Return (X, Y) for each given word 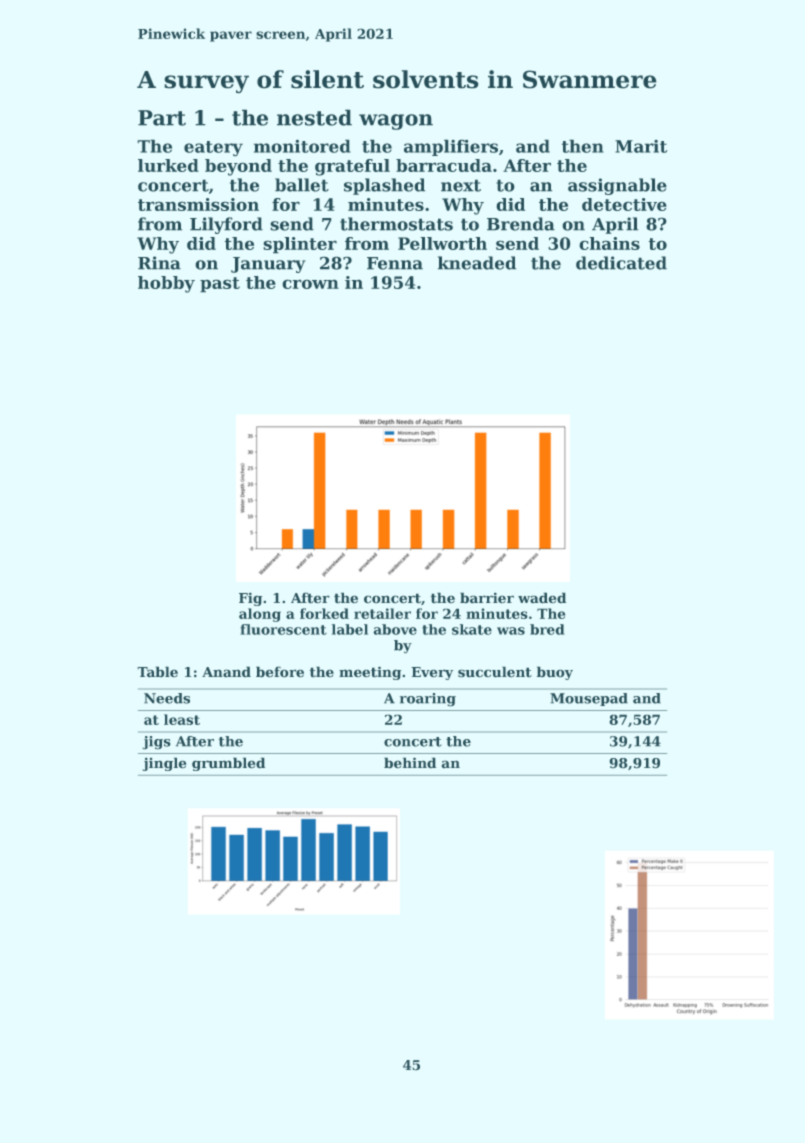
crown (311, 284)
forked (324, 613)
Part (162, 118)
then (582, 146)
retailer (382, 613)
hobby (166, 284)
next (461, 186)
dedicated (621, 263)
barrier (487, 598)
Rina (159, 263)
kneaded (477, 263)
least (182, 719)
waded (542, 598)
